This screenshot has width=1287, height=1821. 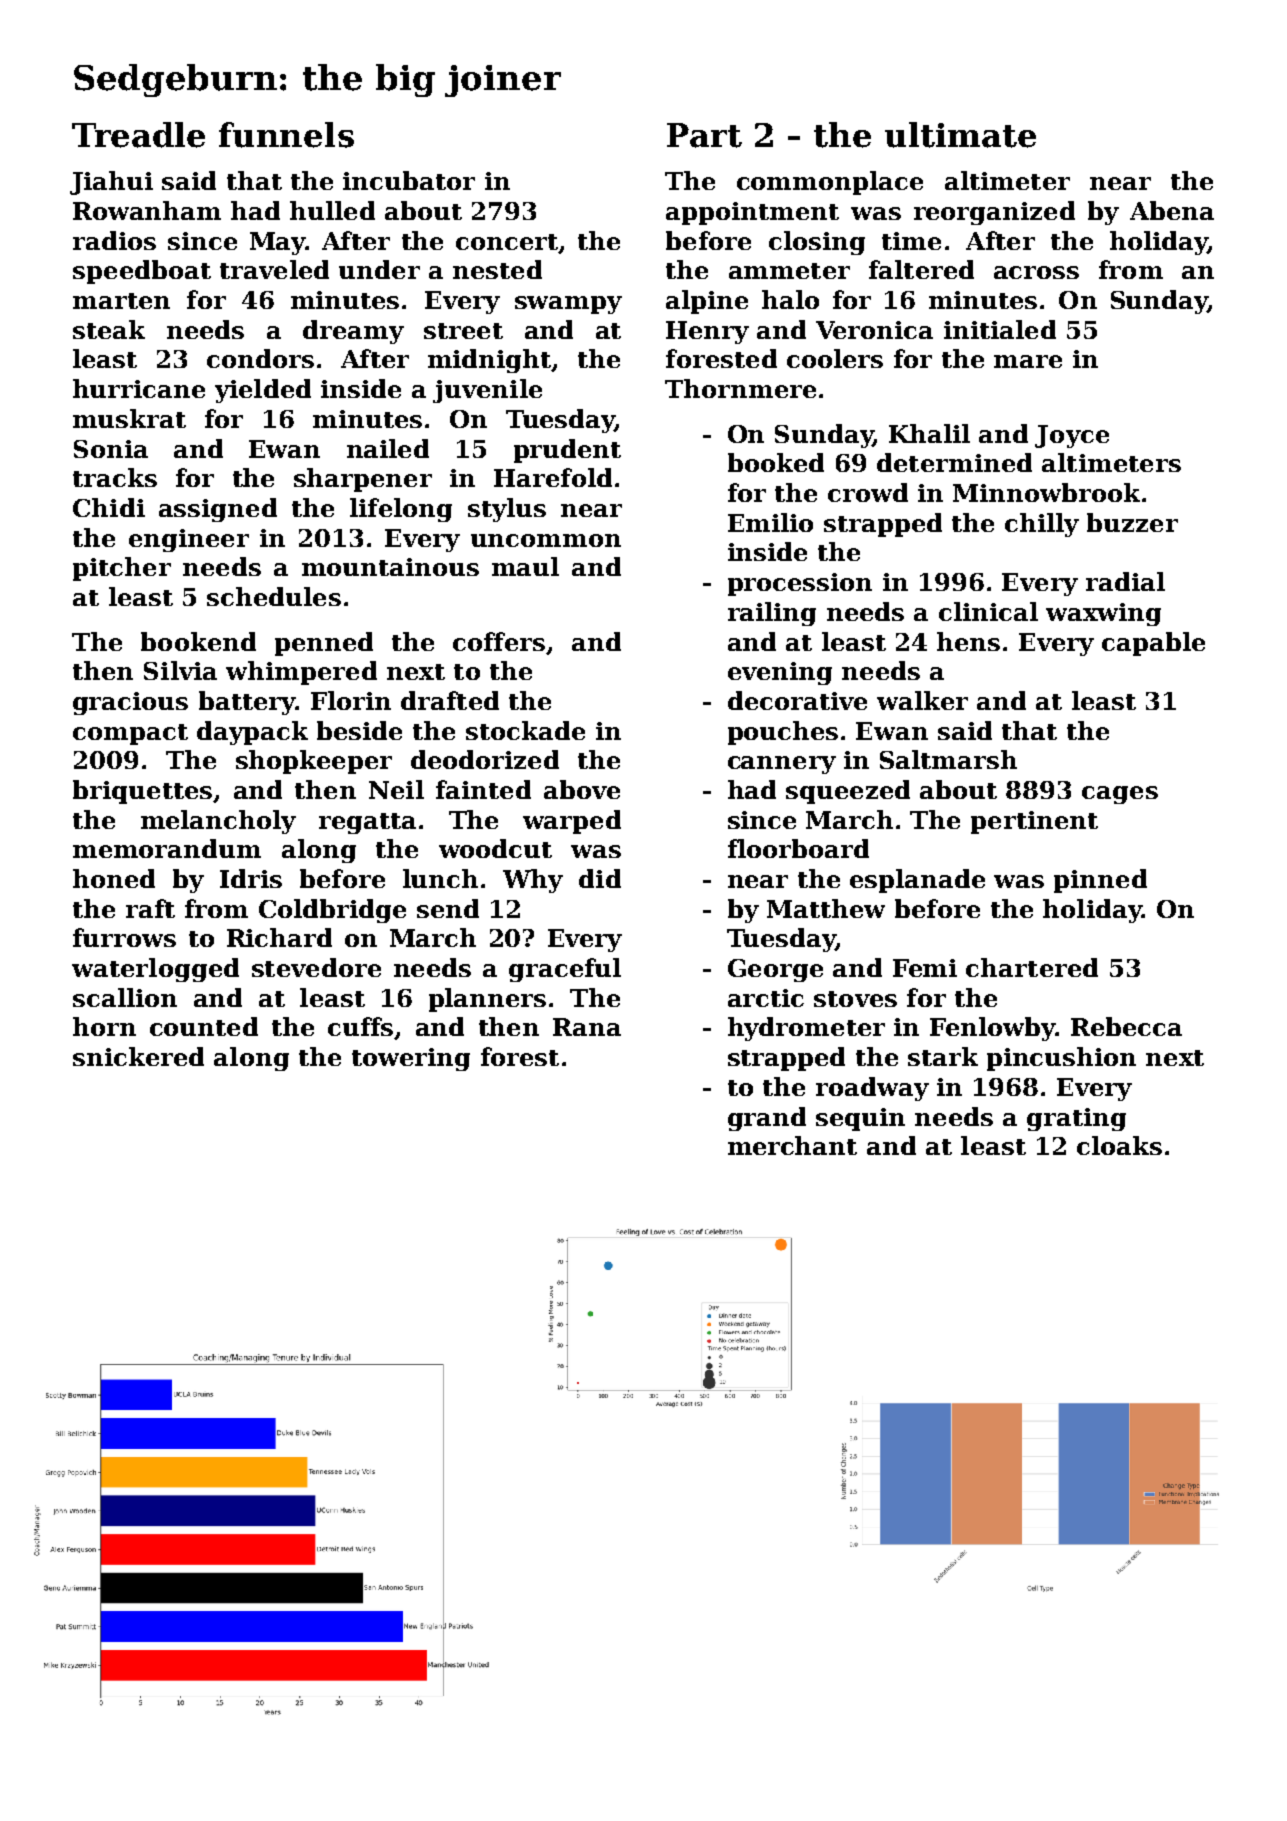 I want to click on cloaks, so click(x=1119, y=1145).
